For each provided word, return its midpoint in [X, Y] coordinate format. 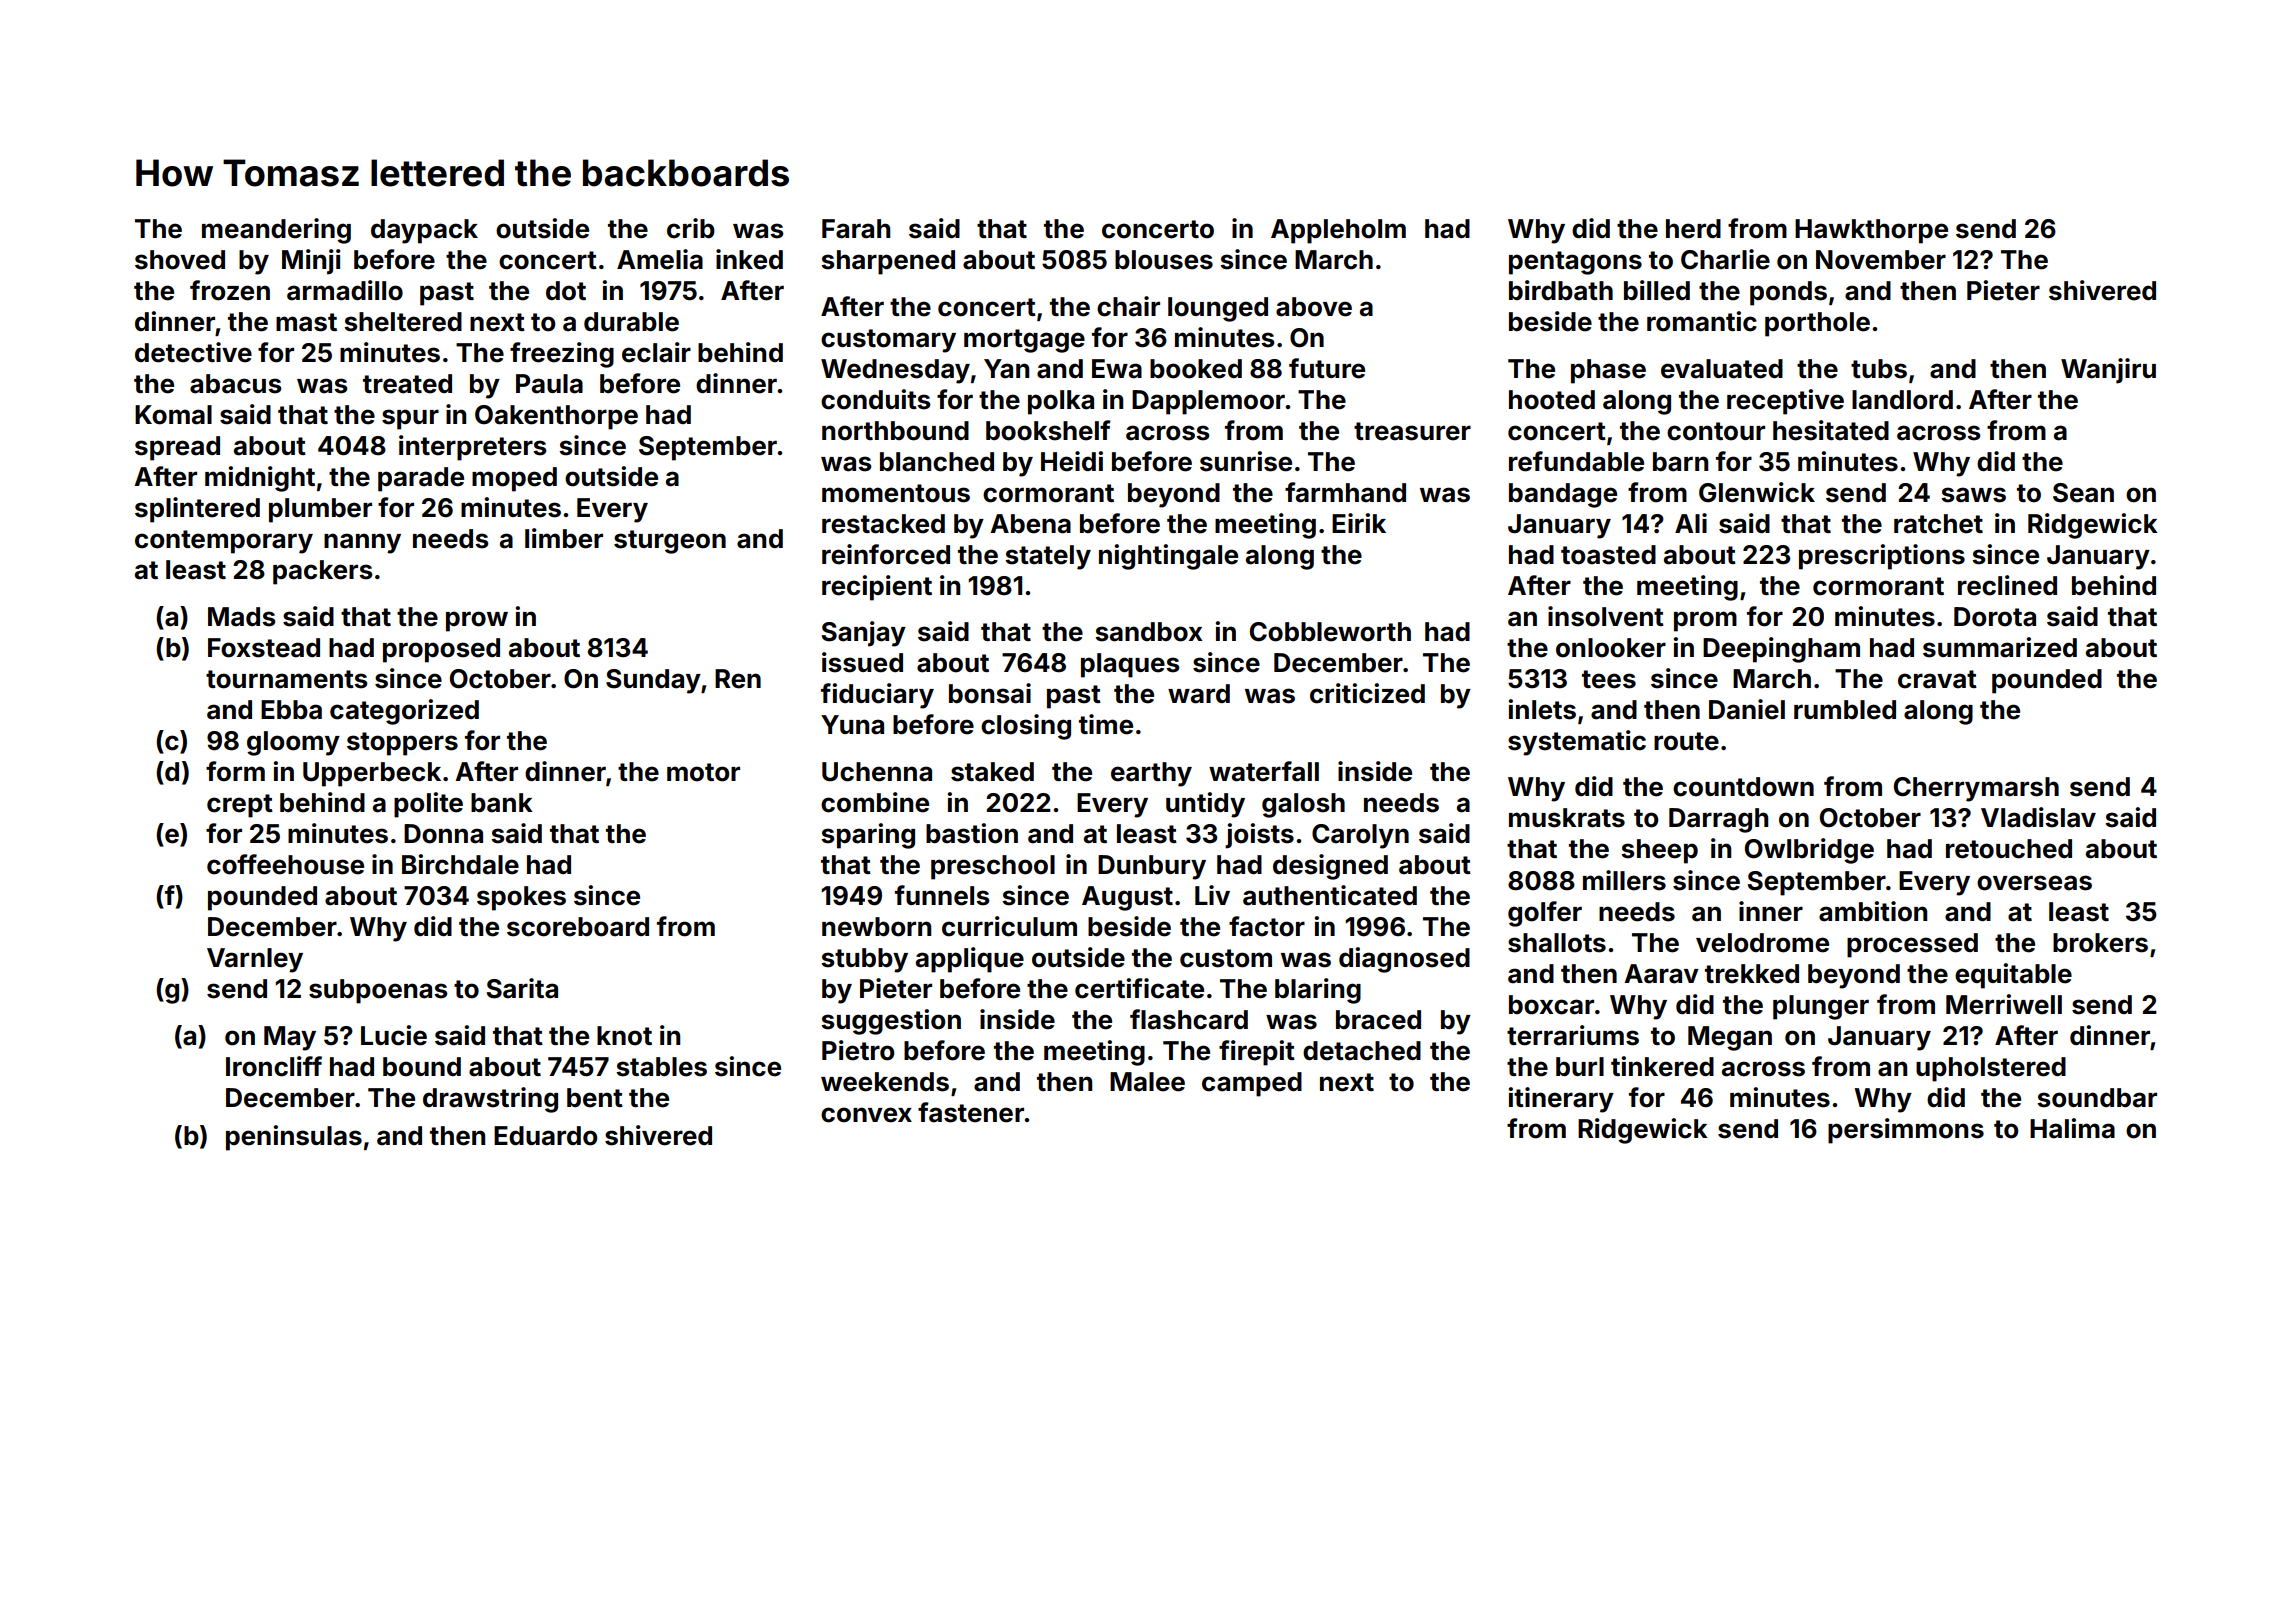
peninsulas [294, 1138]
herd [1693, 229]
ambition [1873, 911]
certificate [1139, 988]
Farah [856, 229]
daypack [424, 231]
